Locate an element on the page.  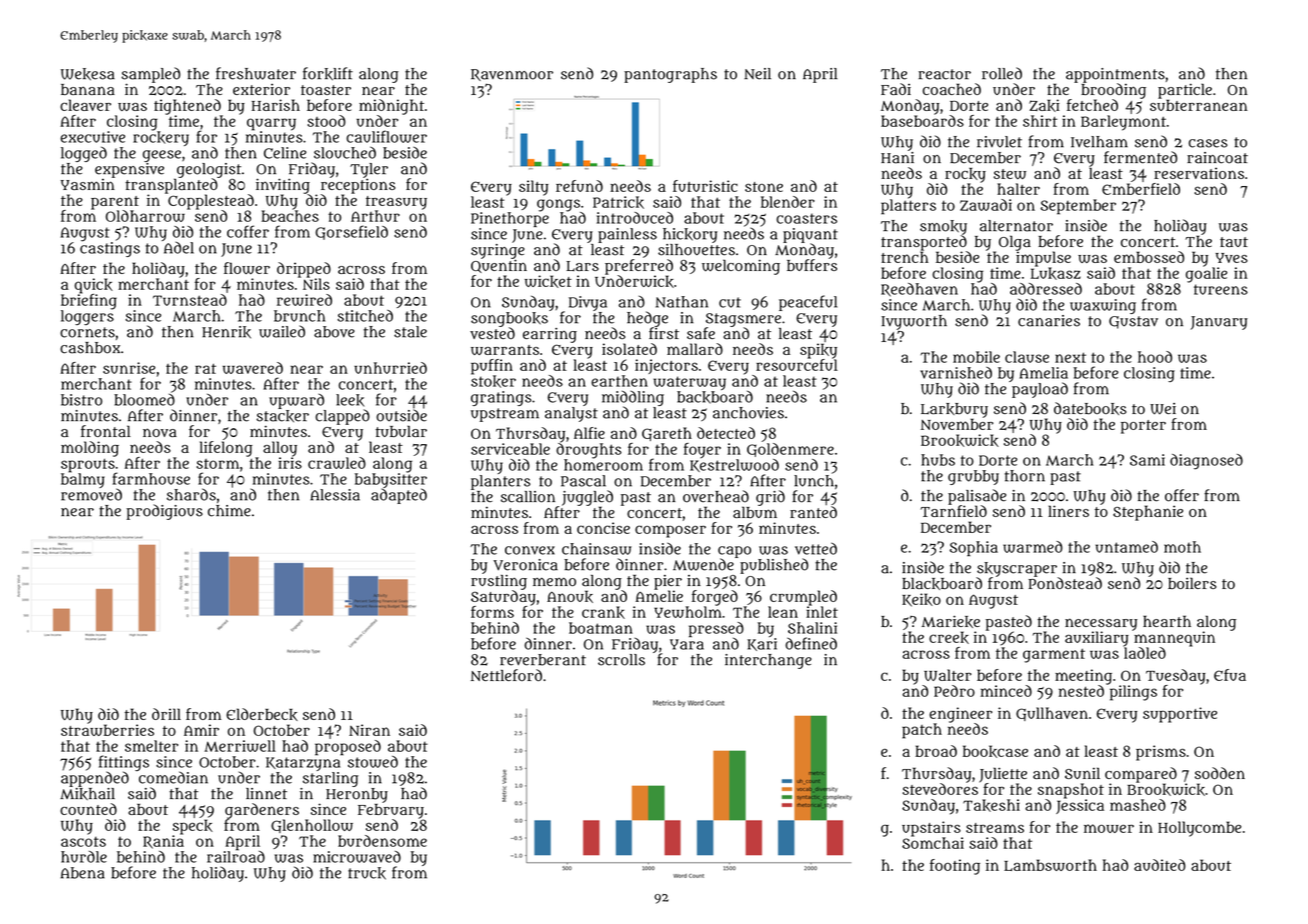
nested is located at coordinates (1081, 691).
